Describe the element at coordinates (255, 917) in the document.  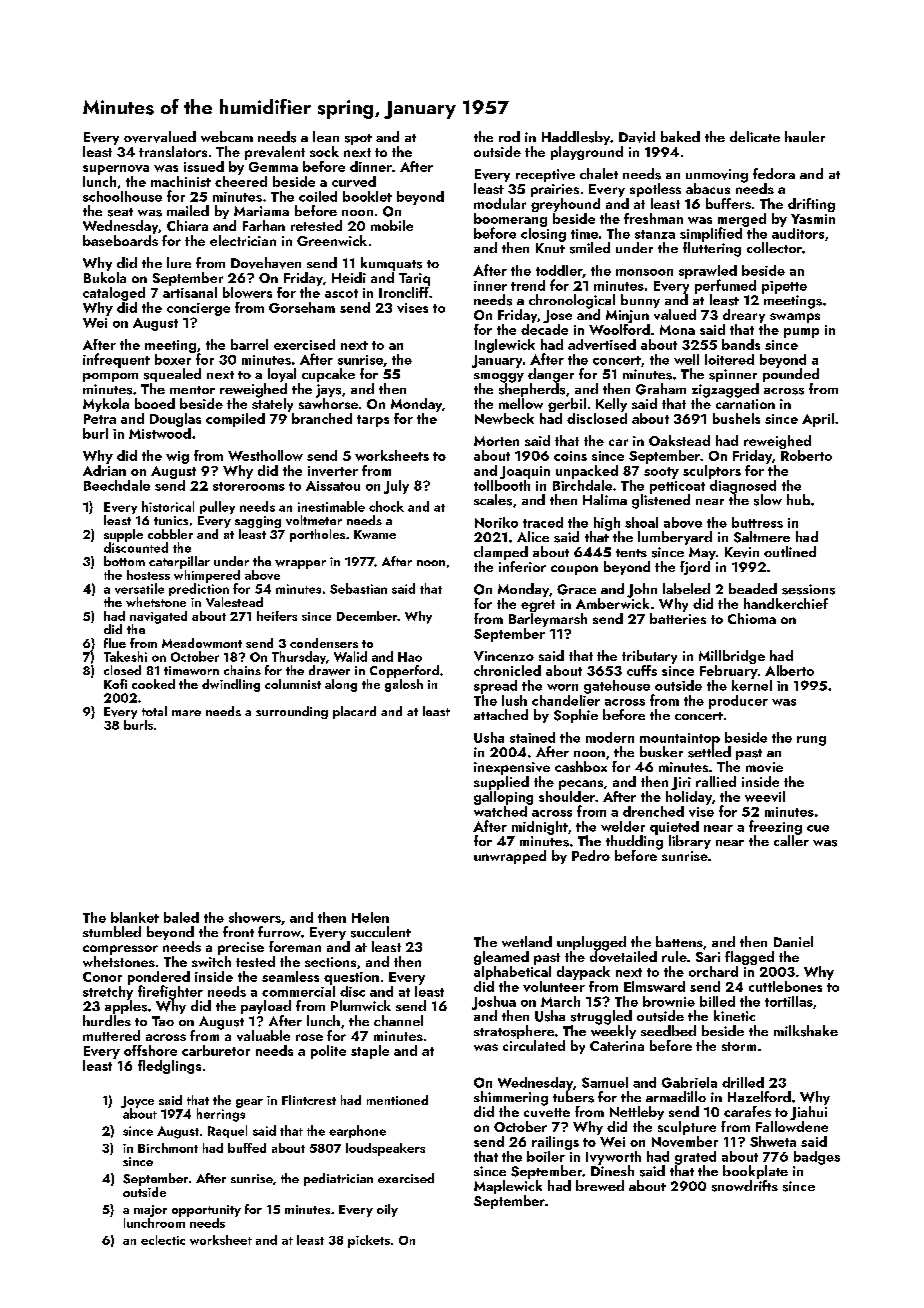
I see `showers` at that location.
